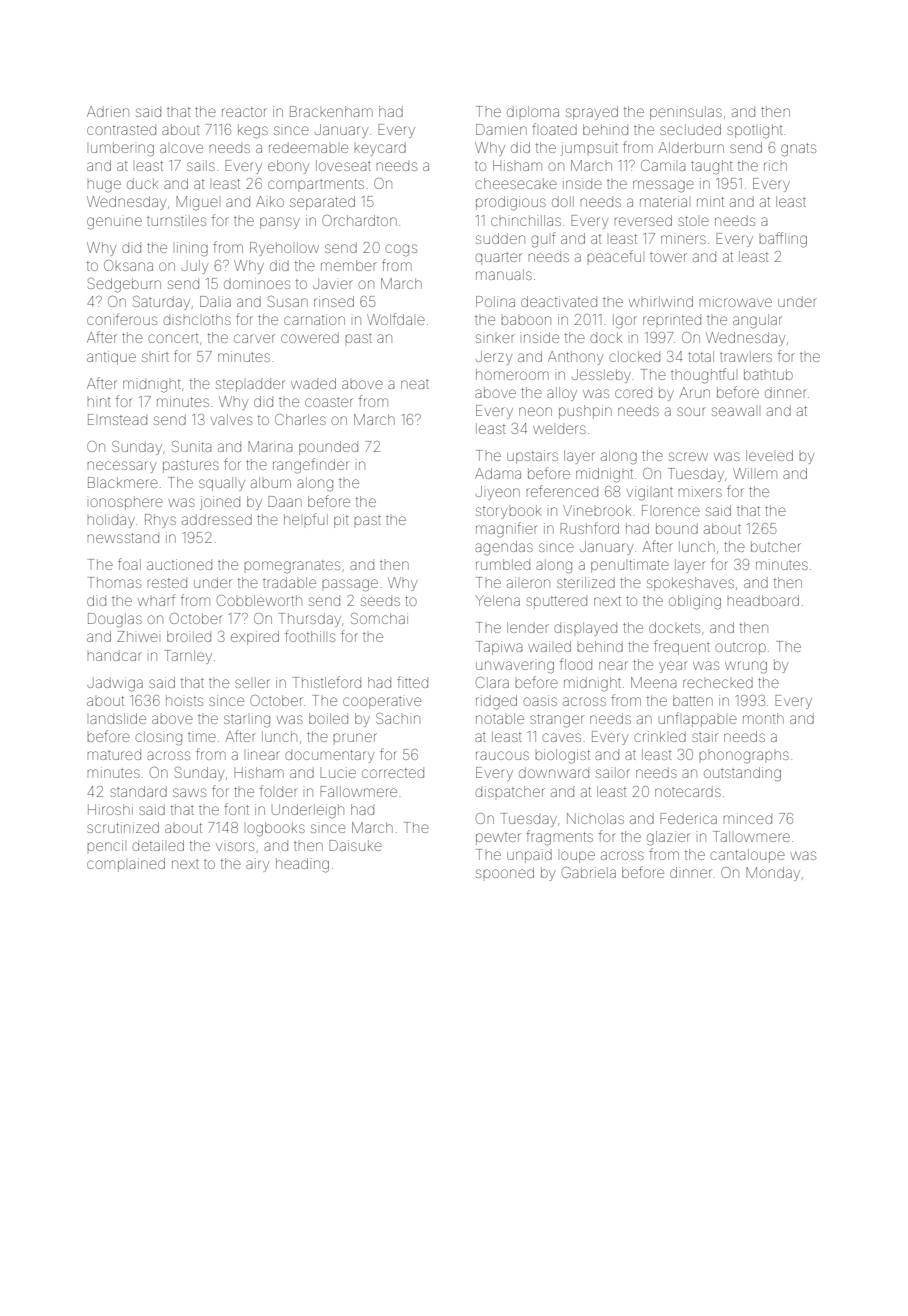  Describe the element at coordinates (279, 791) in the screenshot. I see `folder` at that location.
